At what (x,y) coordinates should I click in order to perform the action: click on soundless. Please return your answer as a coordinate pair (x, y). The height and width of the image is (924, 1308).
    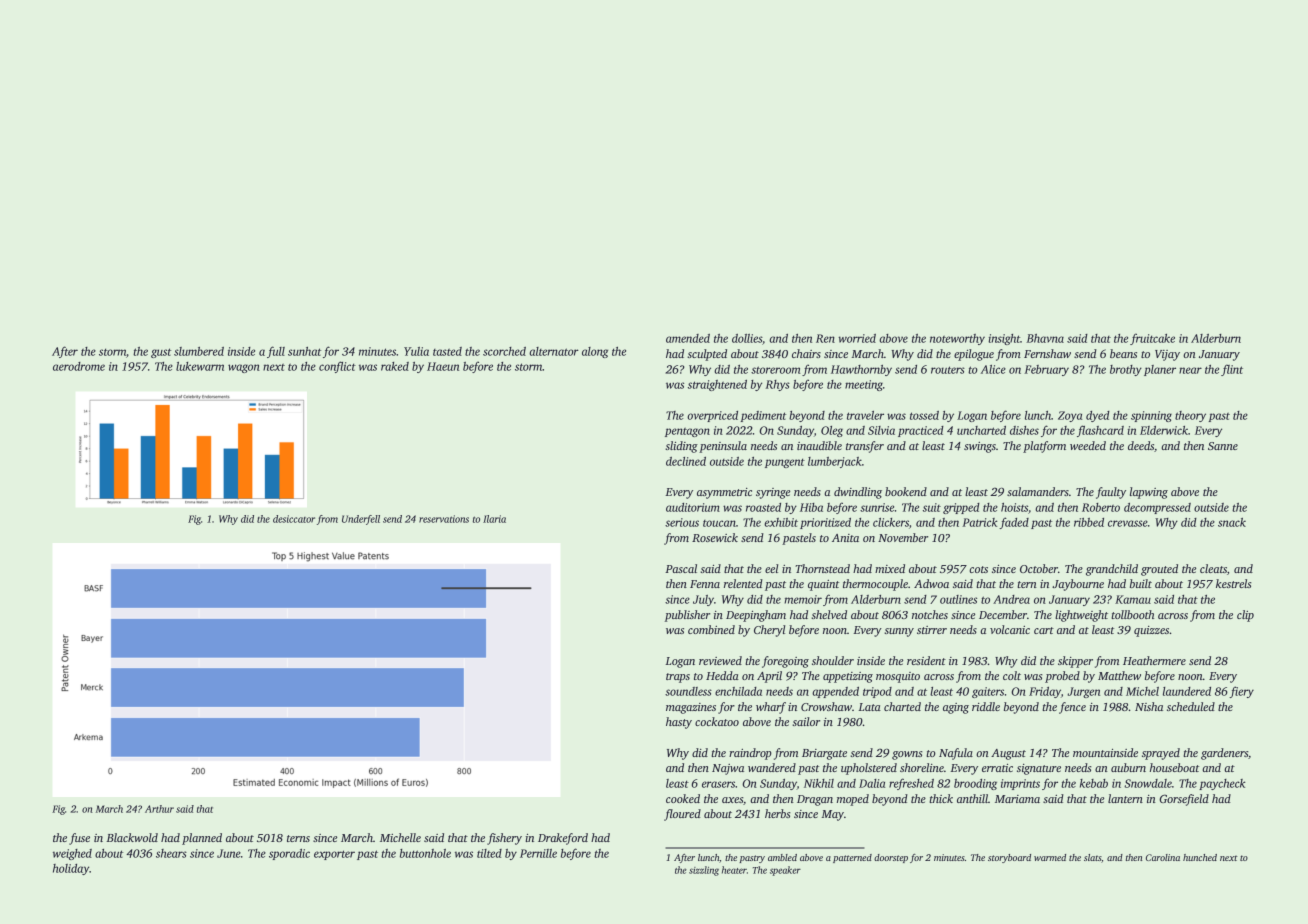
    Looking at the image, I should click on (688, 691).
